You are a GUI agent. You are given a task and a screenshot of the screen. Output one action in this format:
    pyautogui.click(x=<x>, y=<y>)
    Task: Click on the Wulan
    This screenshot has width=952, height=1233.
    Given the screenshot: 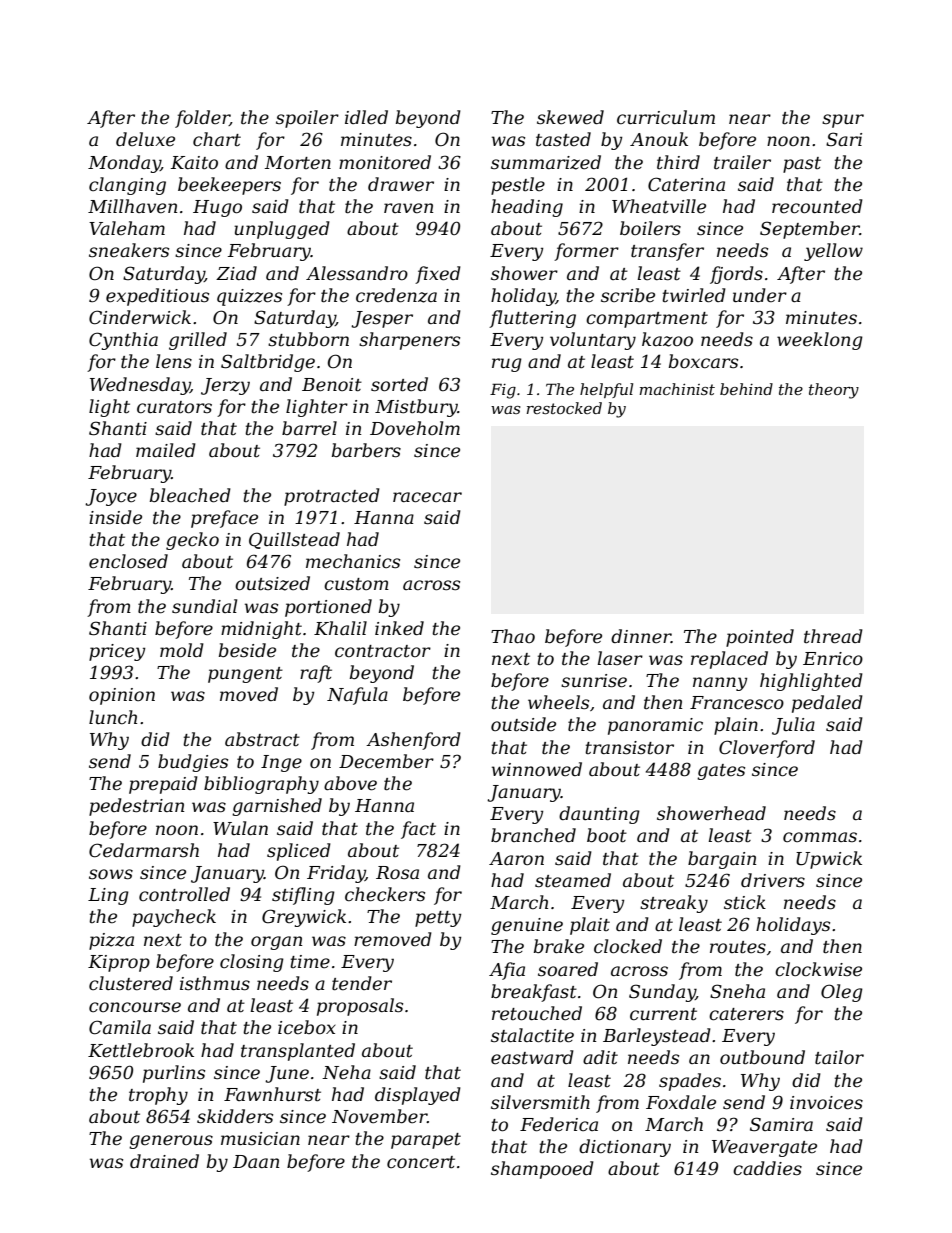 What is the action you would take?
    pyautogui.click(x=240, y=828)
